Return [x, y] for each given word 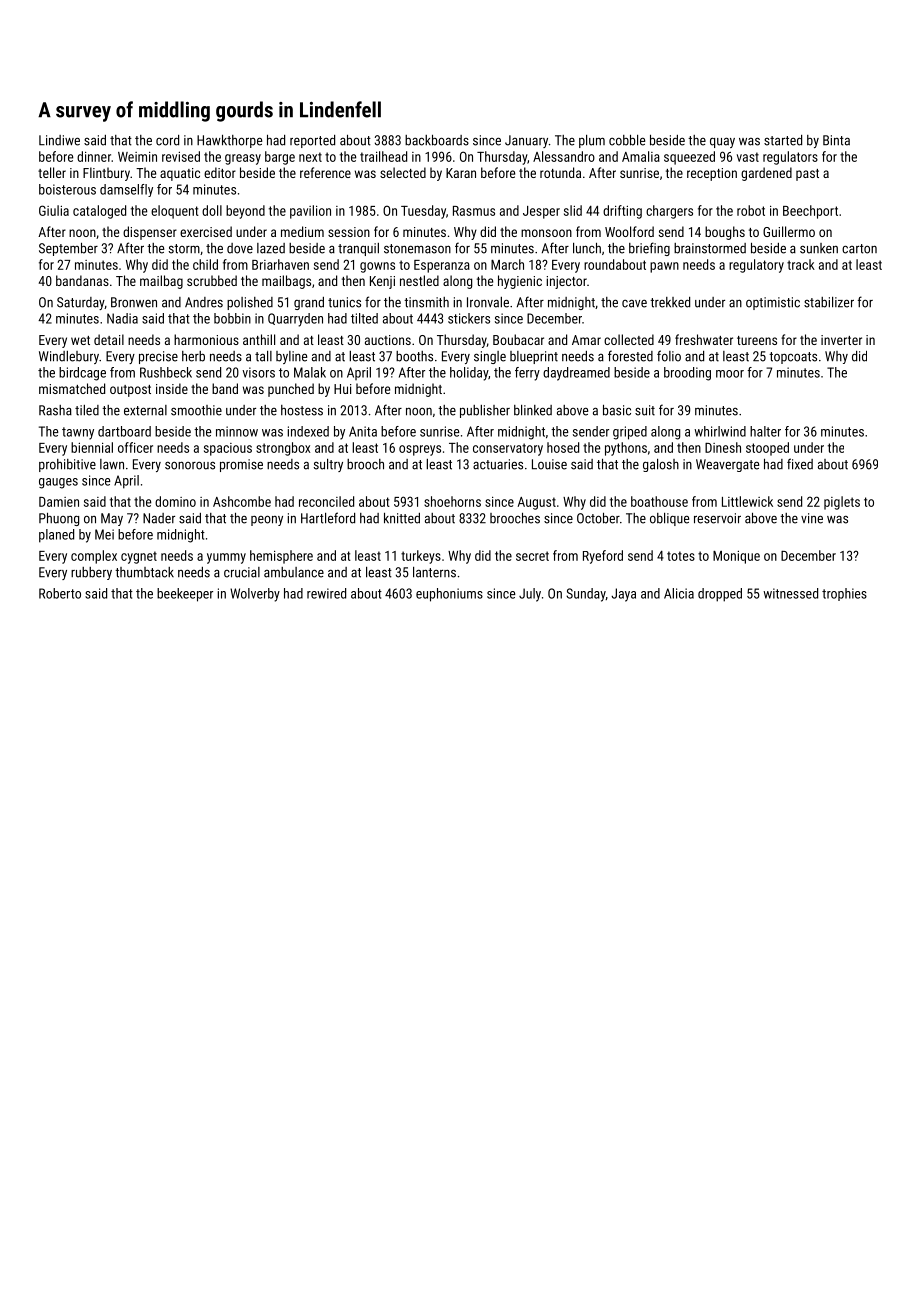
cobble [627, 140]
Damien [59, 502]
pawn [664, 267]
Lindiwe [59, 140]
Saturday [80, 303]
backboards [437, 140]
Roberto [60, 593]
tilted [364, 318]
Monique [736, 557]
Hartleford [328, 518]
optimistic [773, 303]
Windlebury [69, 357]
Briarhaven [280, 264]
